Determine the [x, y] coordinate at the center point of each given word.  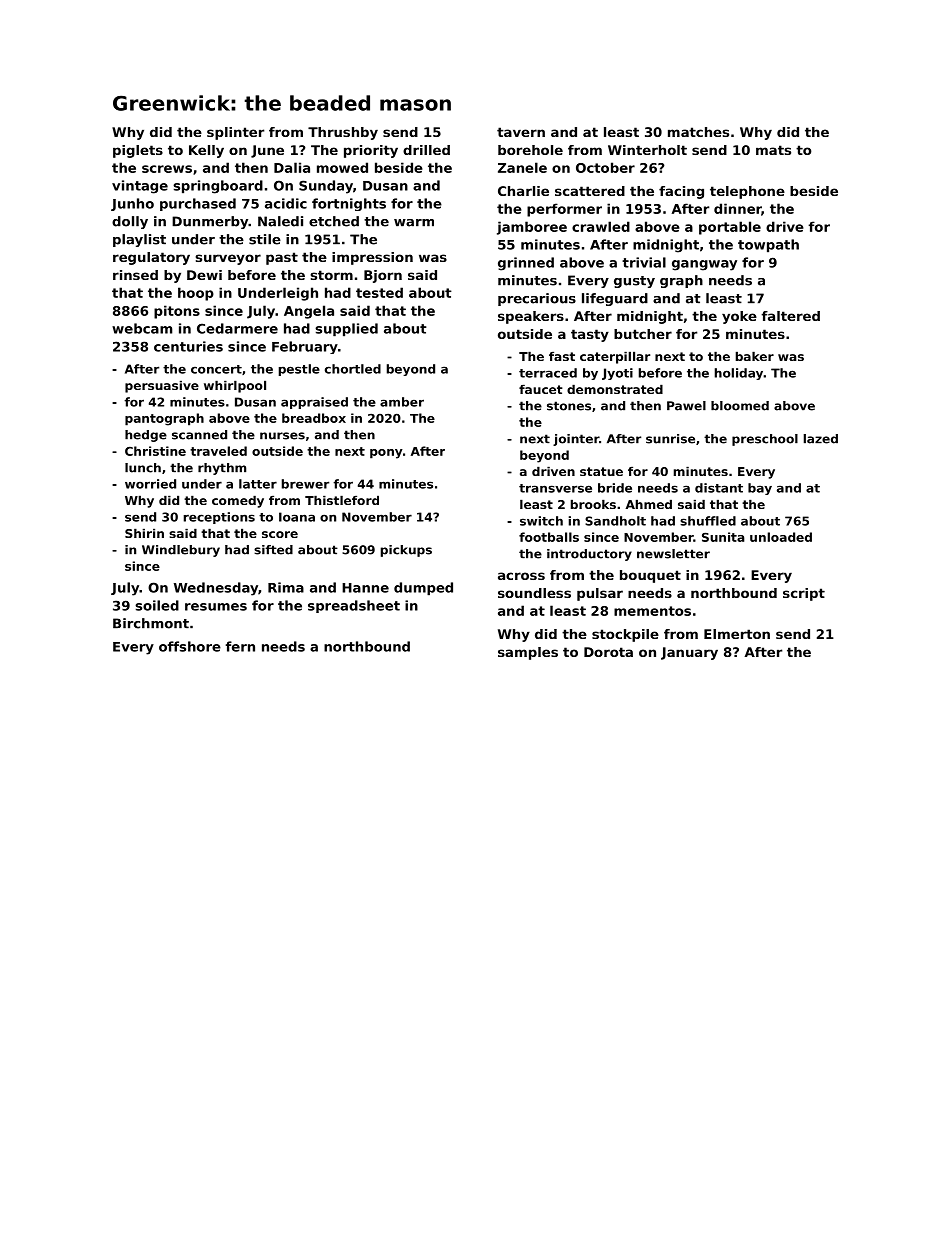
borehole [530, 150]
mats [773, 150]
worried [150, 484]
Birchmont [151, 623]
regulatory [151, 258]
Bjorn [383, 276]
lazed [821, 439]
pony [386, 454]
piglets [138, 151]
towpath [768, 246]
